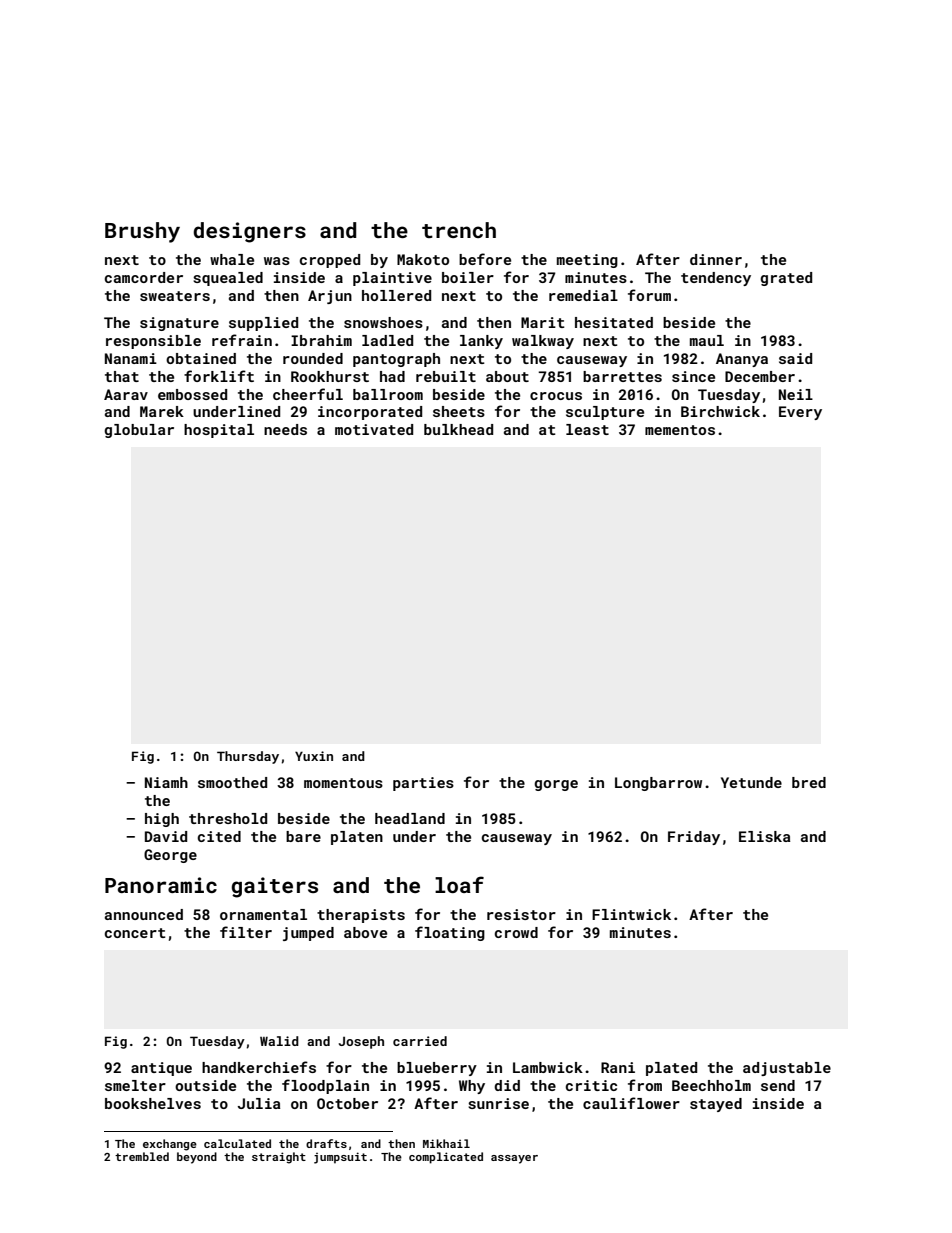 The width and height of the document is (952, 1233). I want to click on Every, so click(800, 413).
